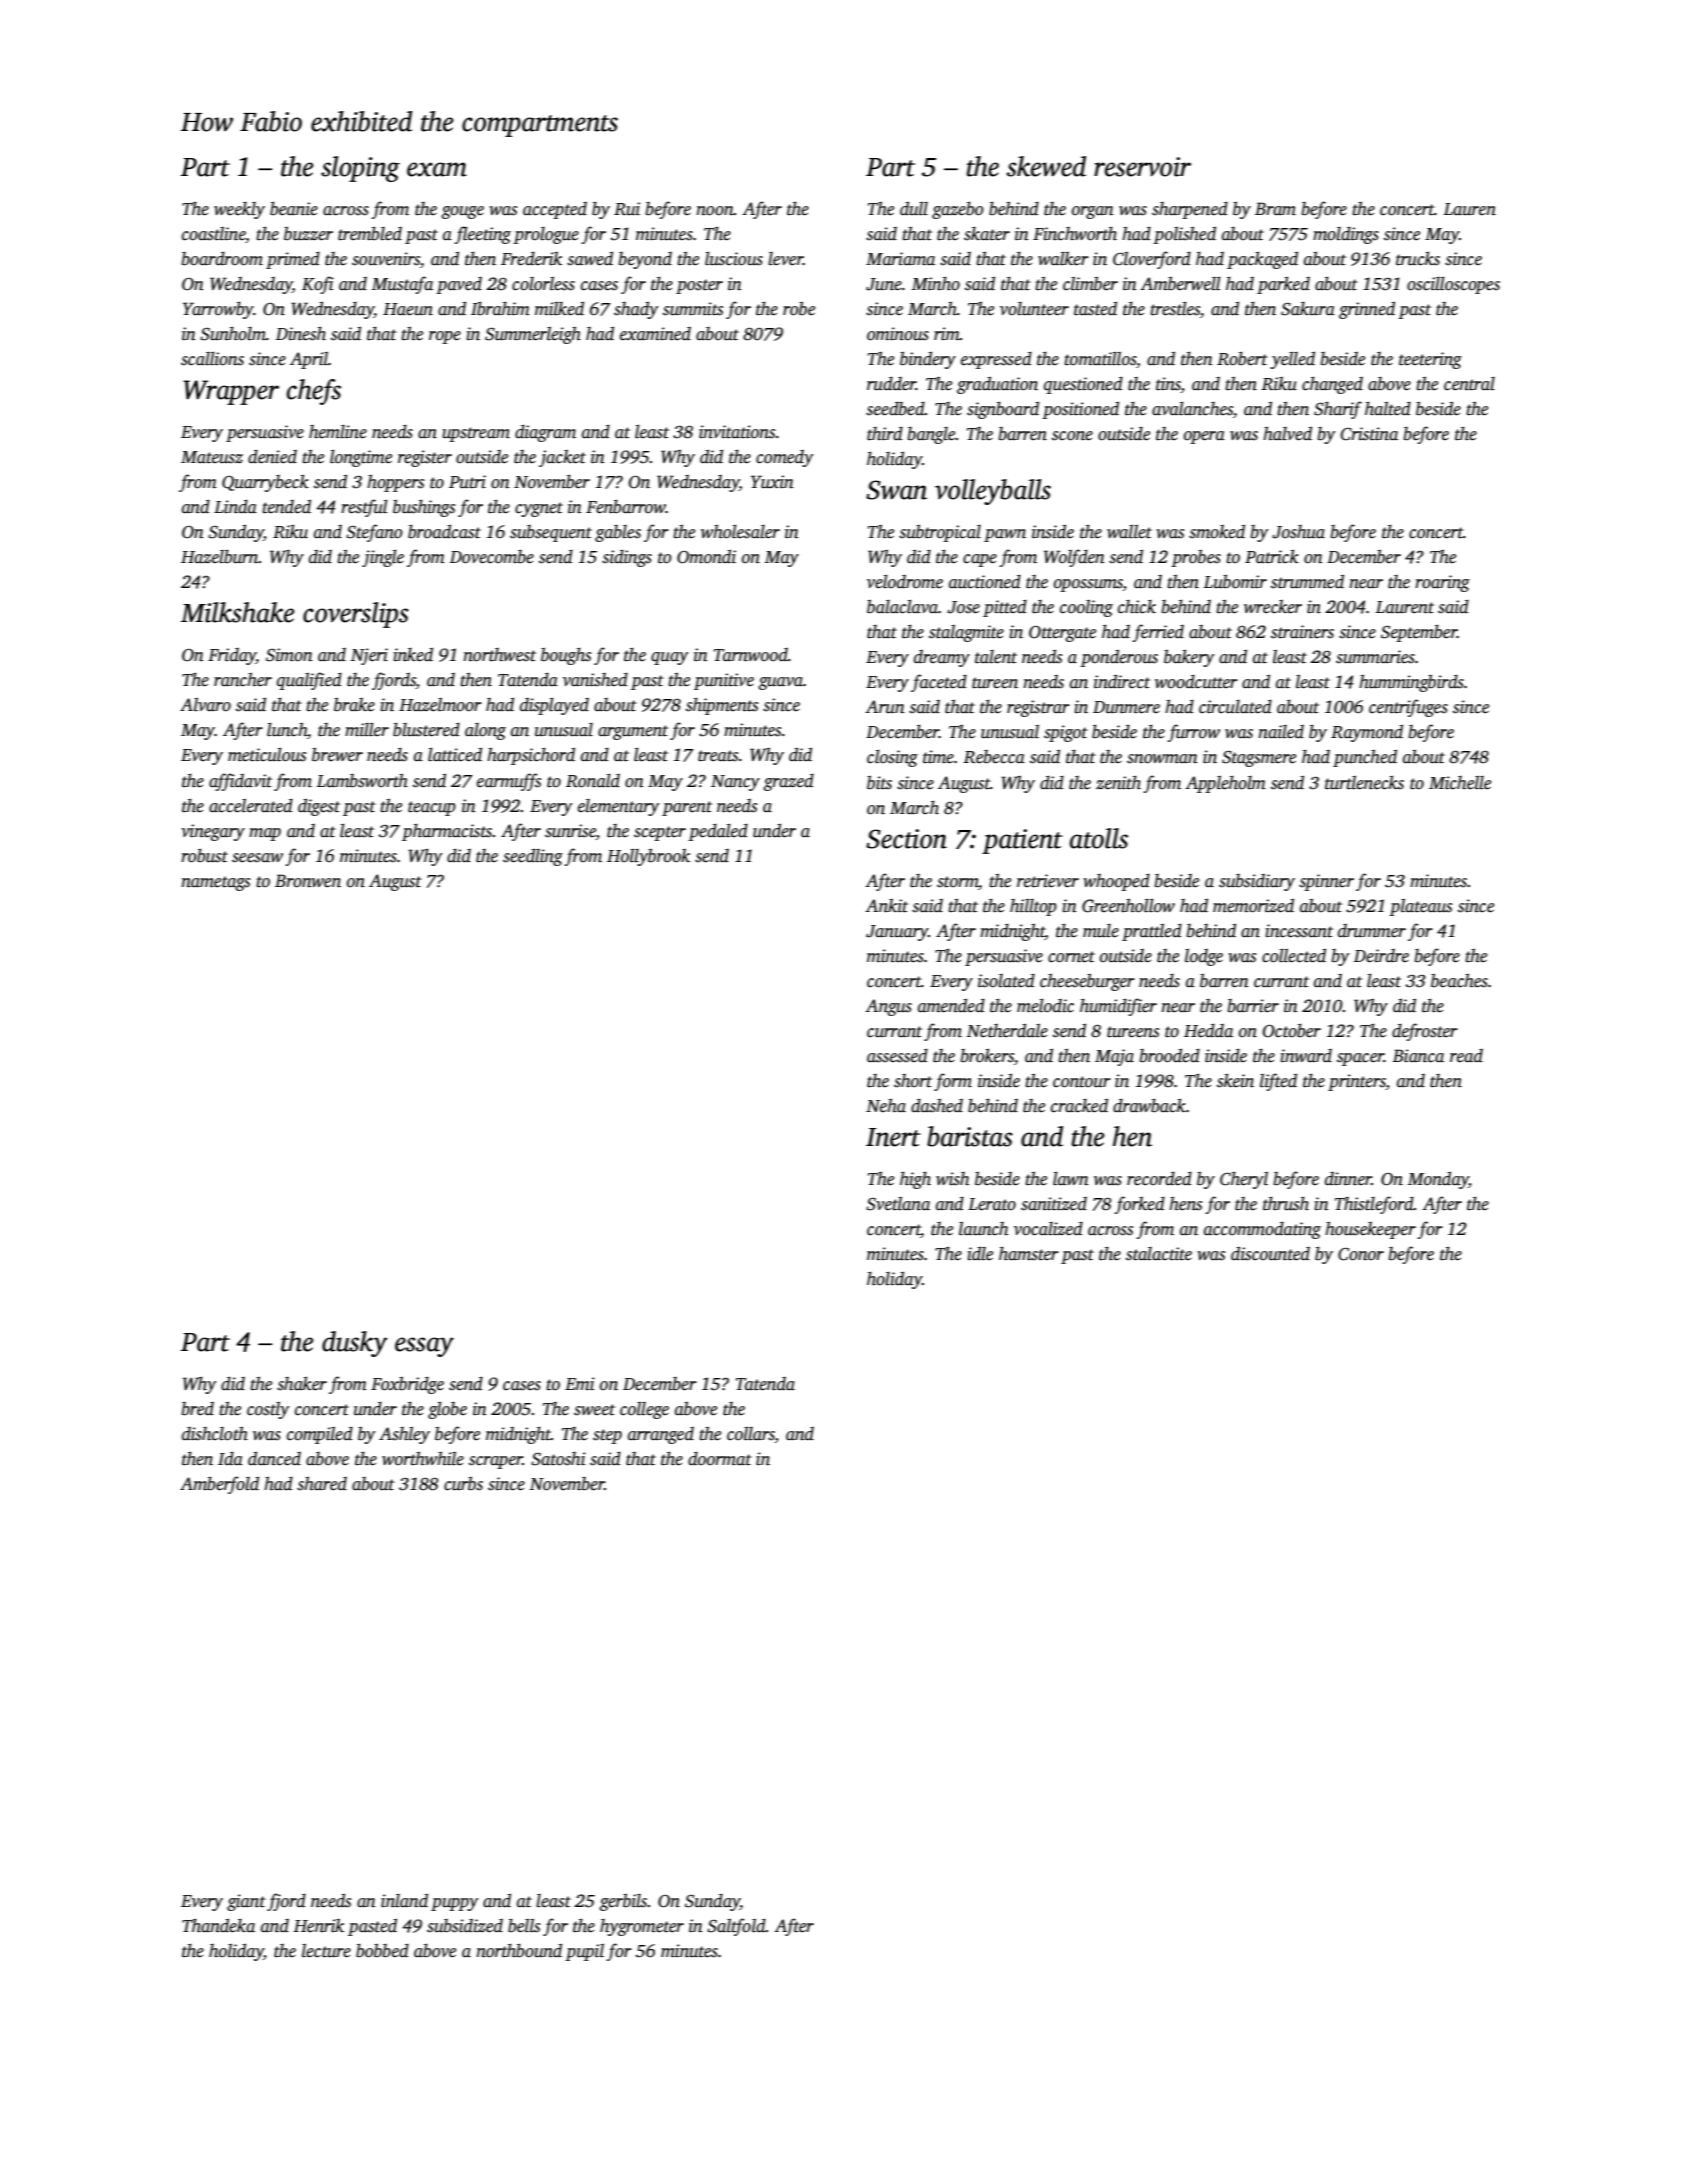 The width and height of the image is (1683, 2178). I want to click on Dinesh, so click(301, 334).
